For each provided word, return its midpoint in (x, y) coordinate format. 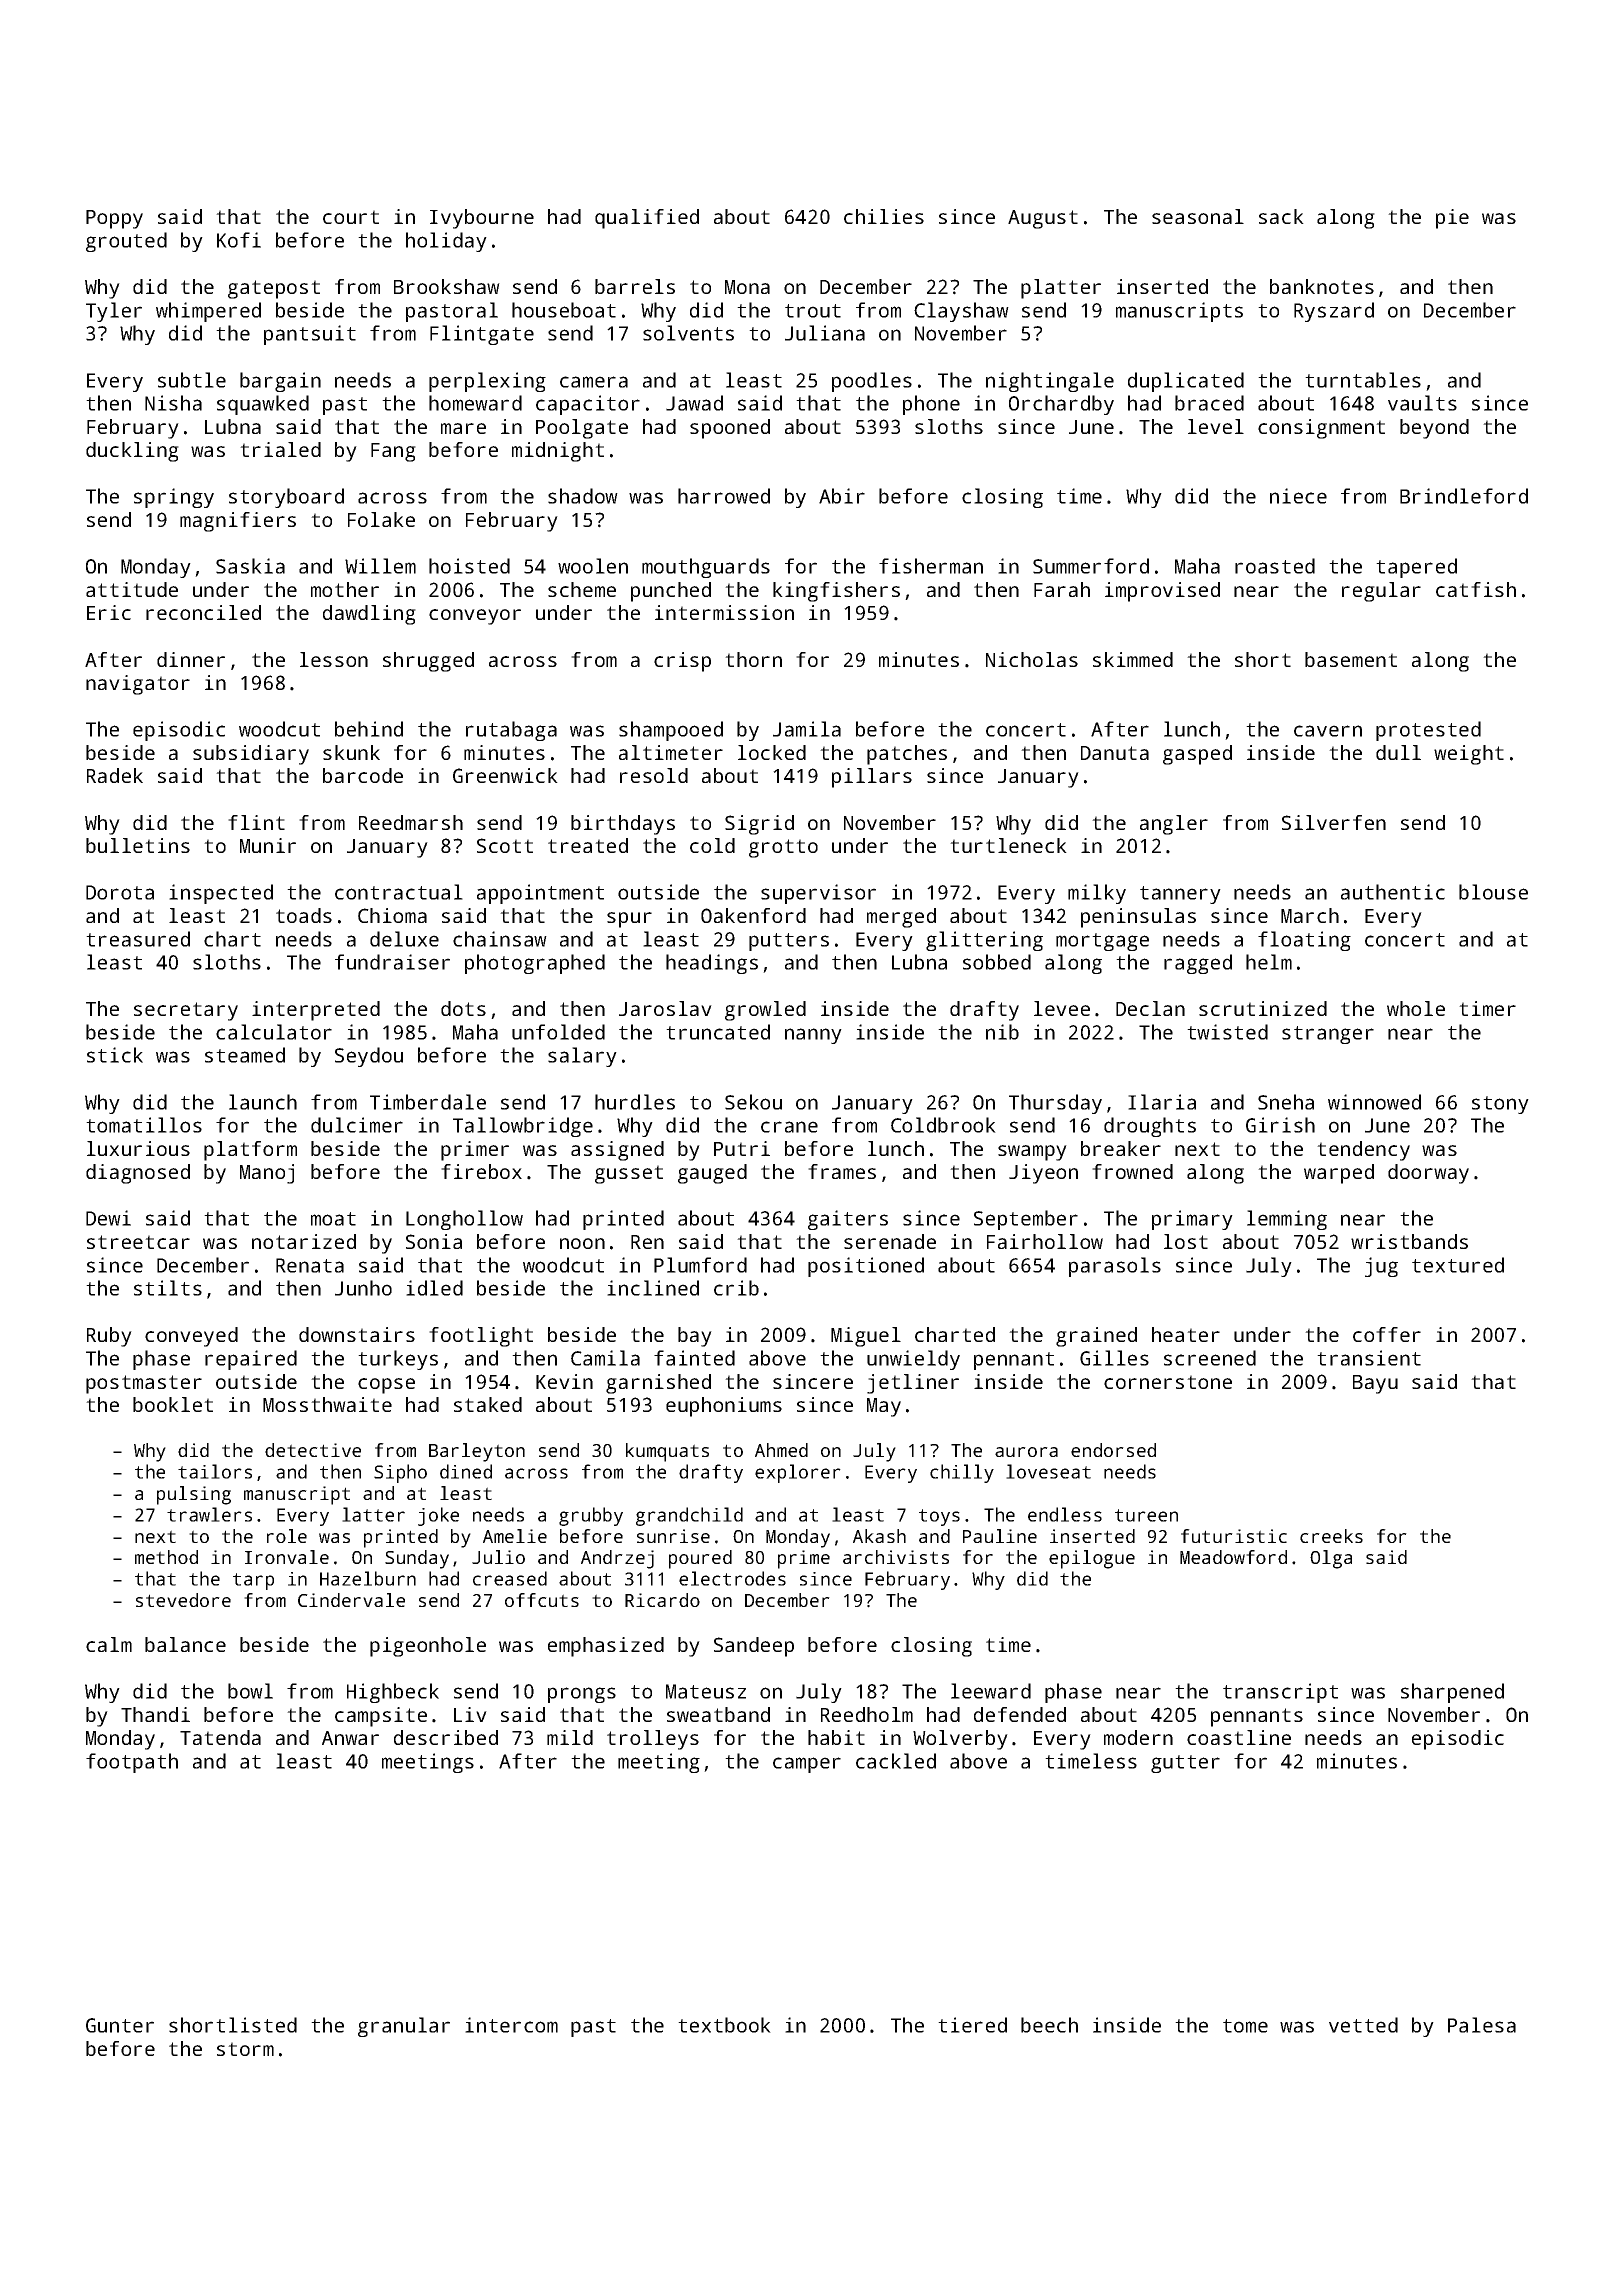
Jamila (807, 729)
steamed (245, 1055)
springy (174, 498)
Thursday (1055, 1104)
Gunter (120, 2025)
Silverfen (1334, 822)
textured (1458, 1265)
